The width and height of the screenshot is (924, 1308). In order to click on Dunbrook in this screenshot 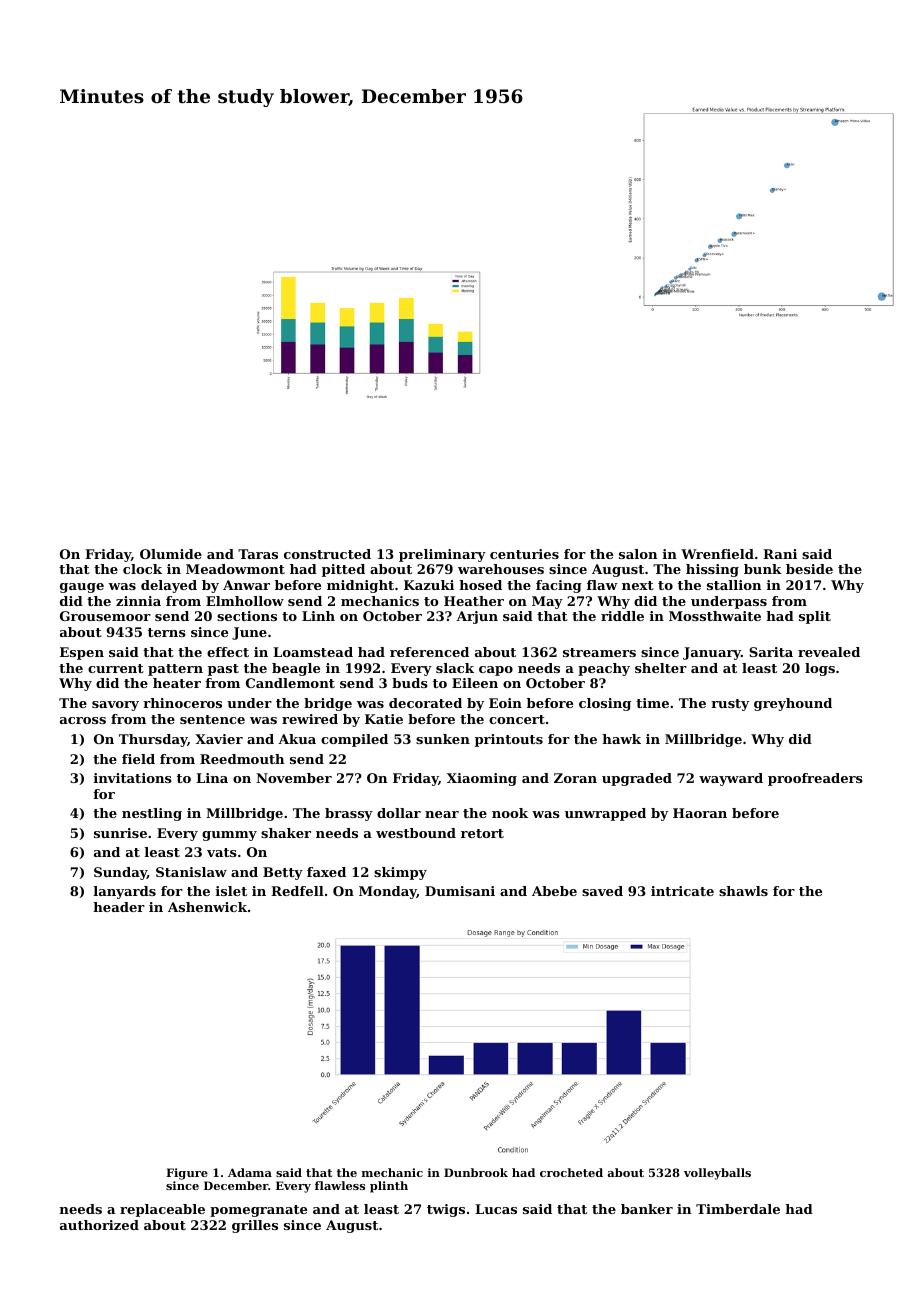, I will do `click(476, 1172)`.
